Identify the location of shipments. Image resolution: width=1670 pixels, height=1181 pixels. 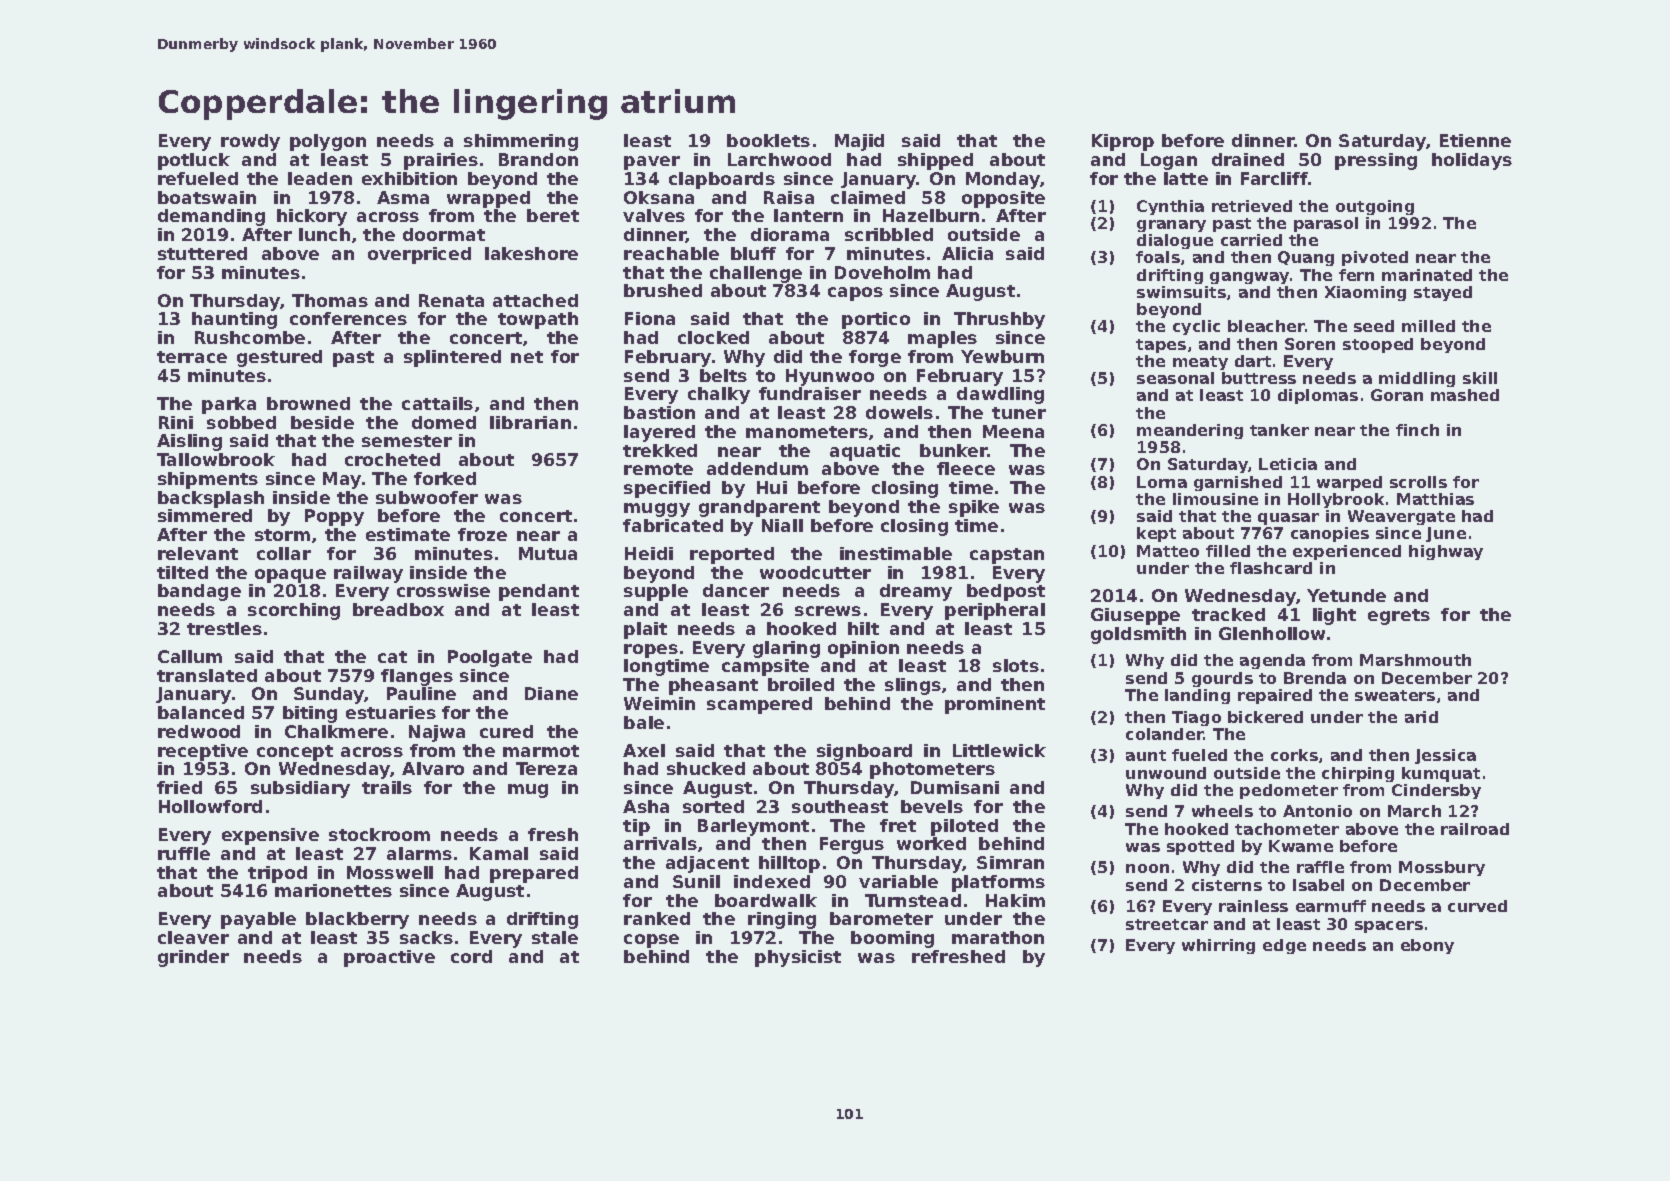
(208, 480).
